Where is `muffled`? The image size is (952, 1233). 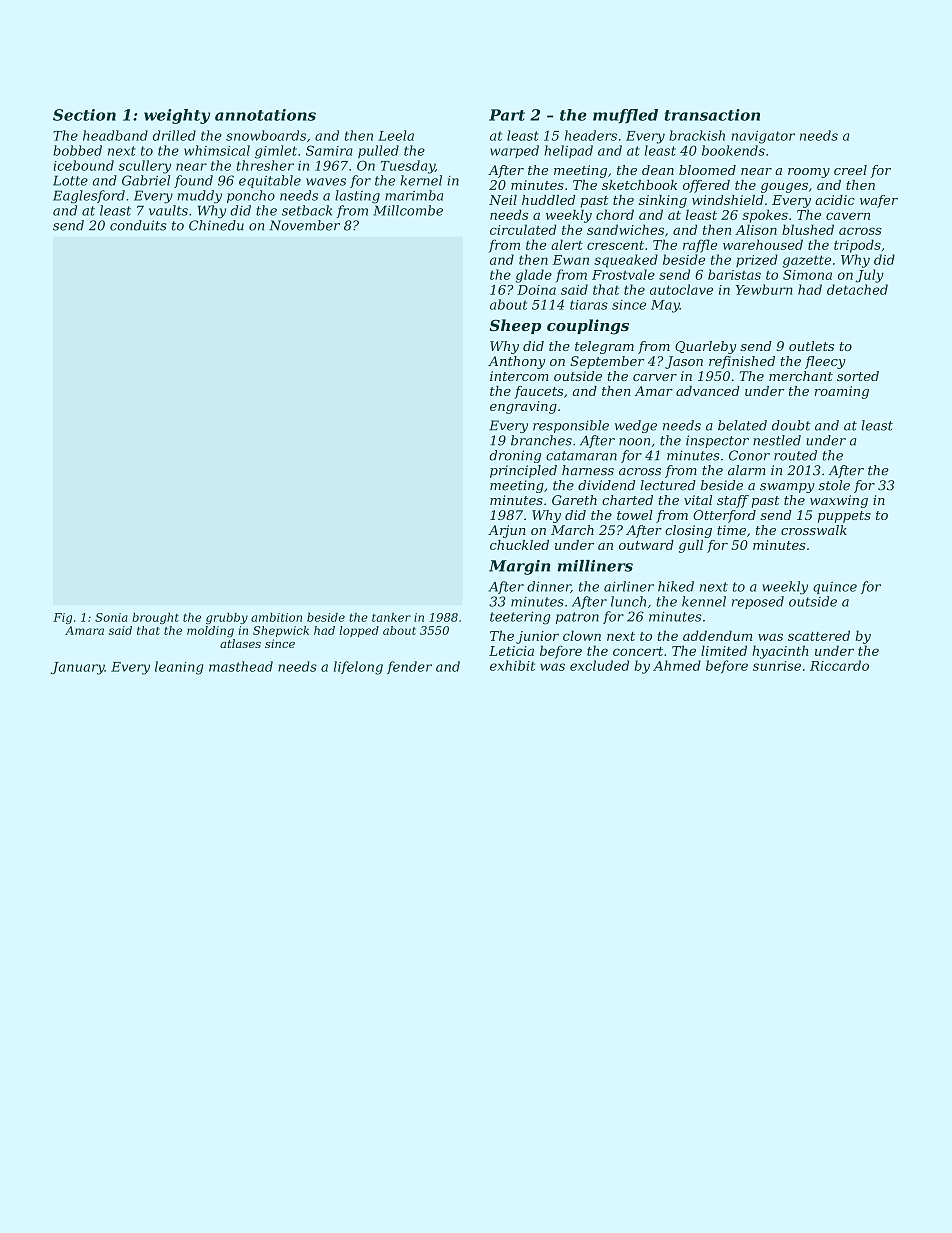
muffled is located at coordinates (625, 116).
